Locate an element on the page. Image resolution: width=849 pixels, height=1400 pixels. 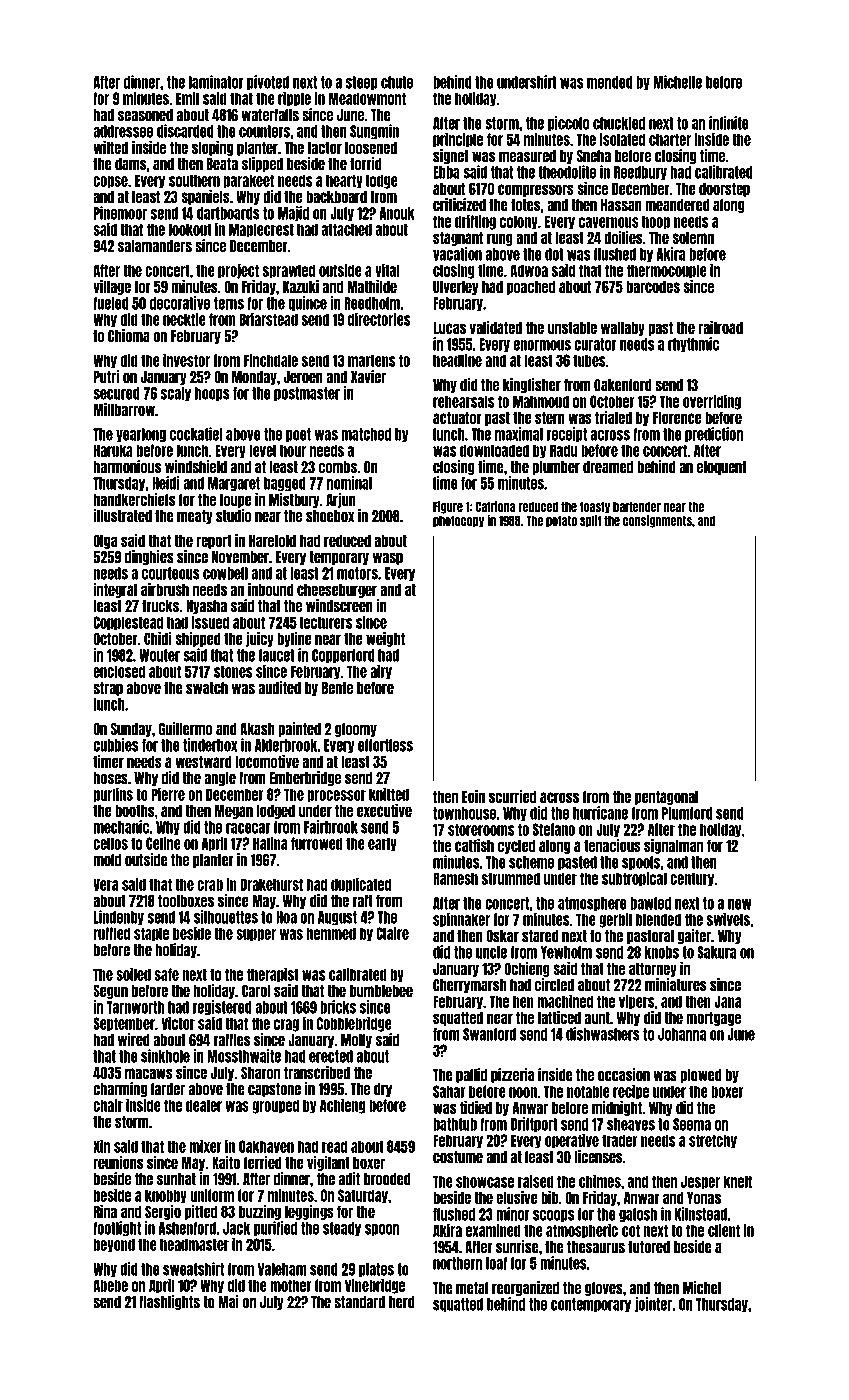
processor is located at coordinates (336, 796).
